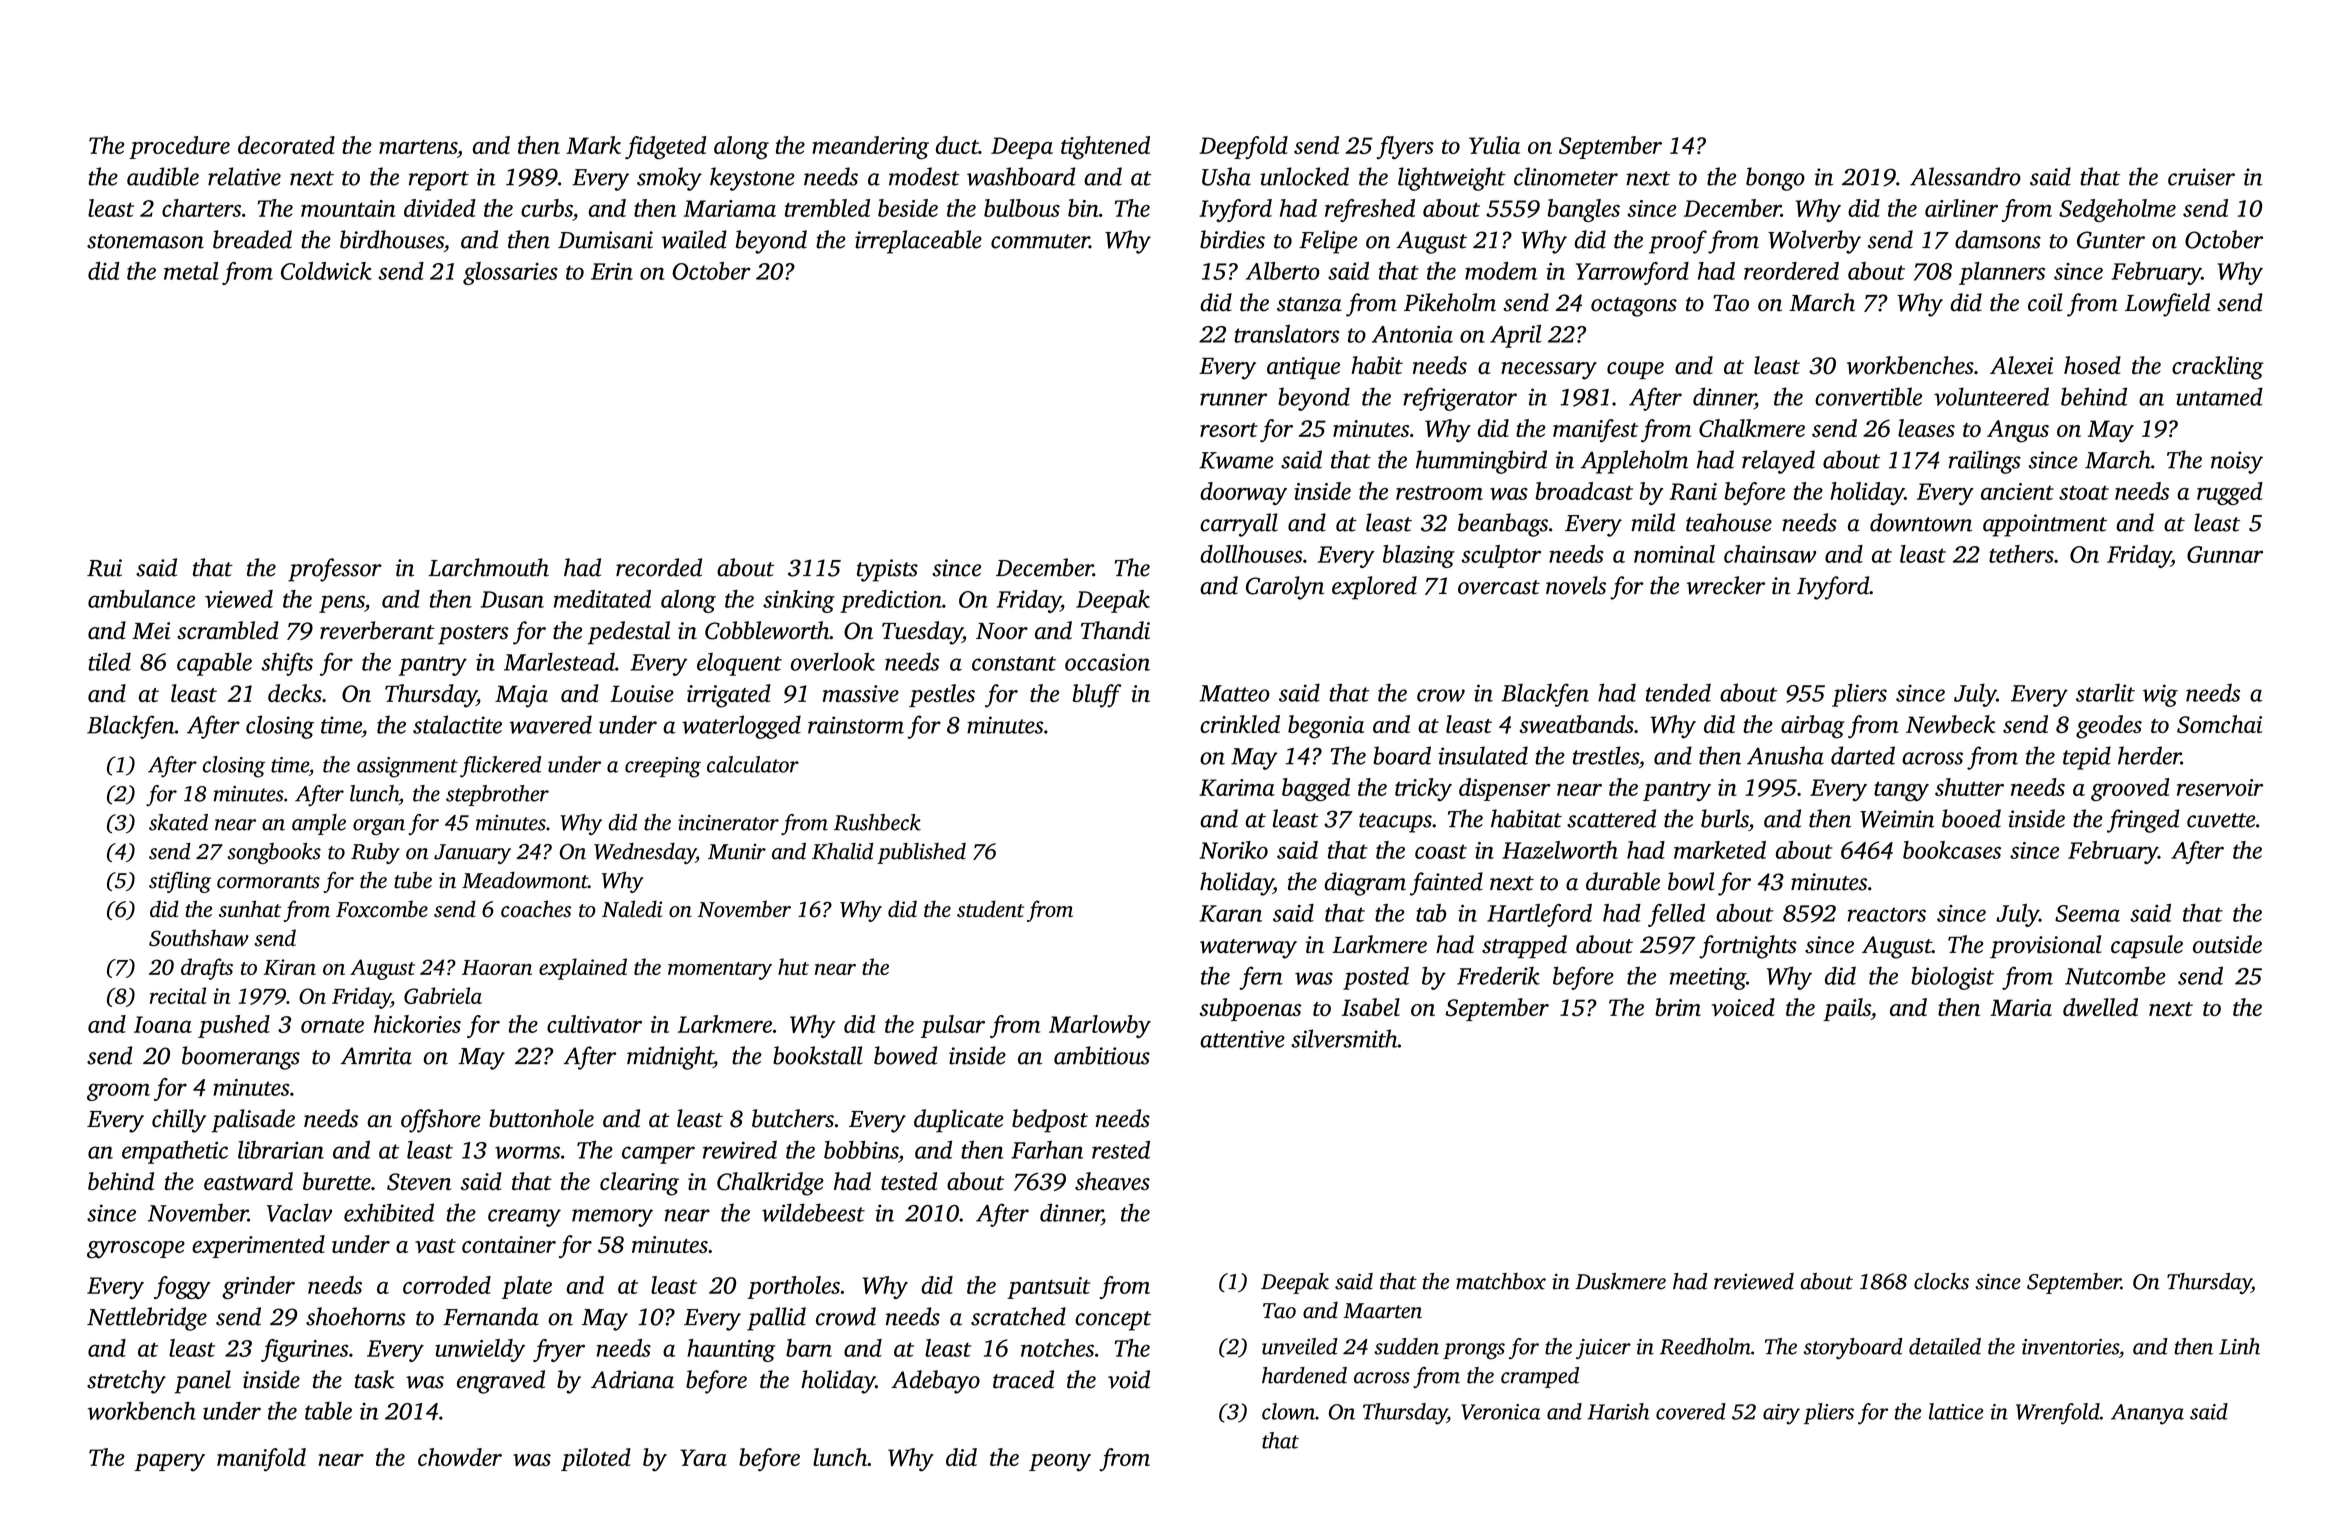 This document has height=1521, width=2350. I want to click on student, so click(990, 909).
